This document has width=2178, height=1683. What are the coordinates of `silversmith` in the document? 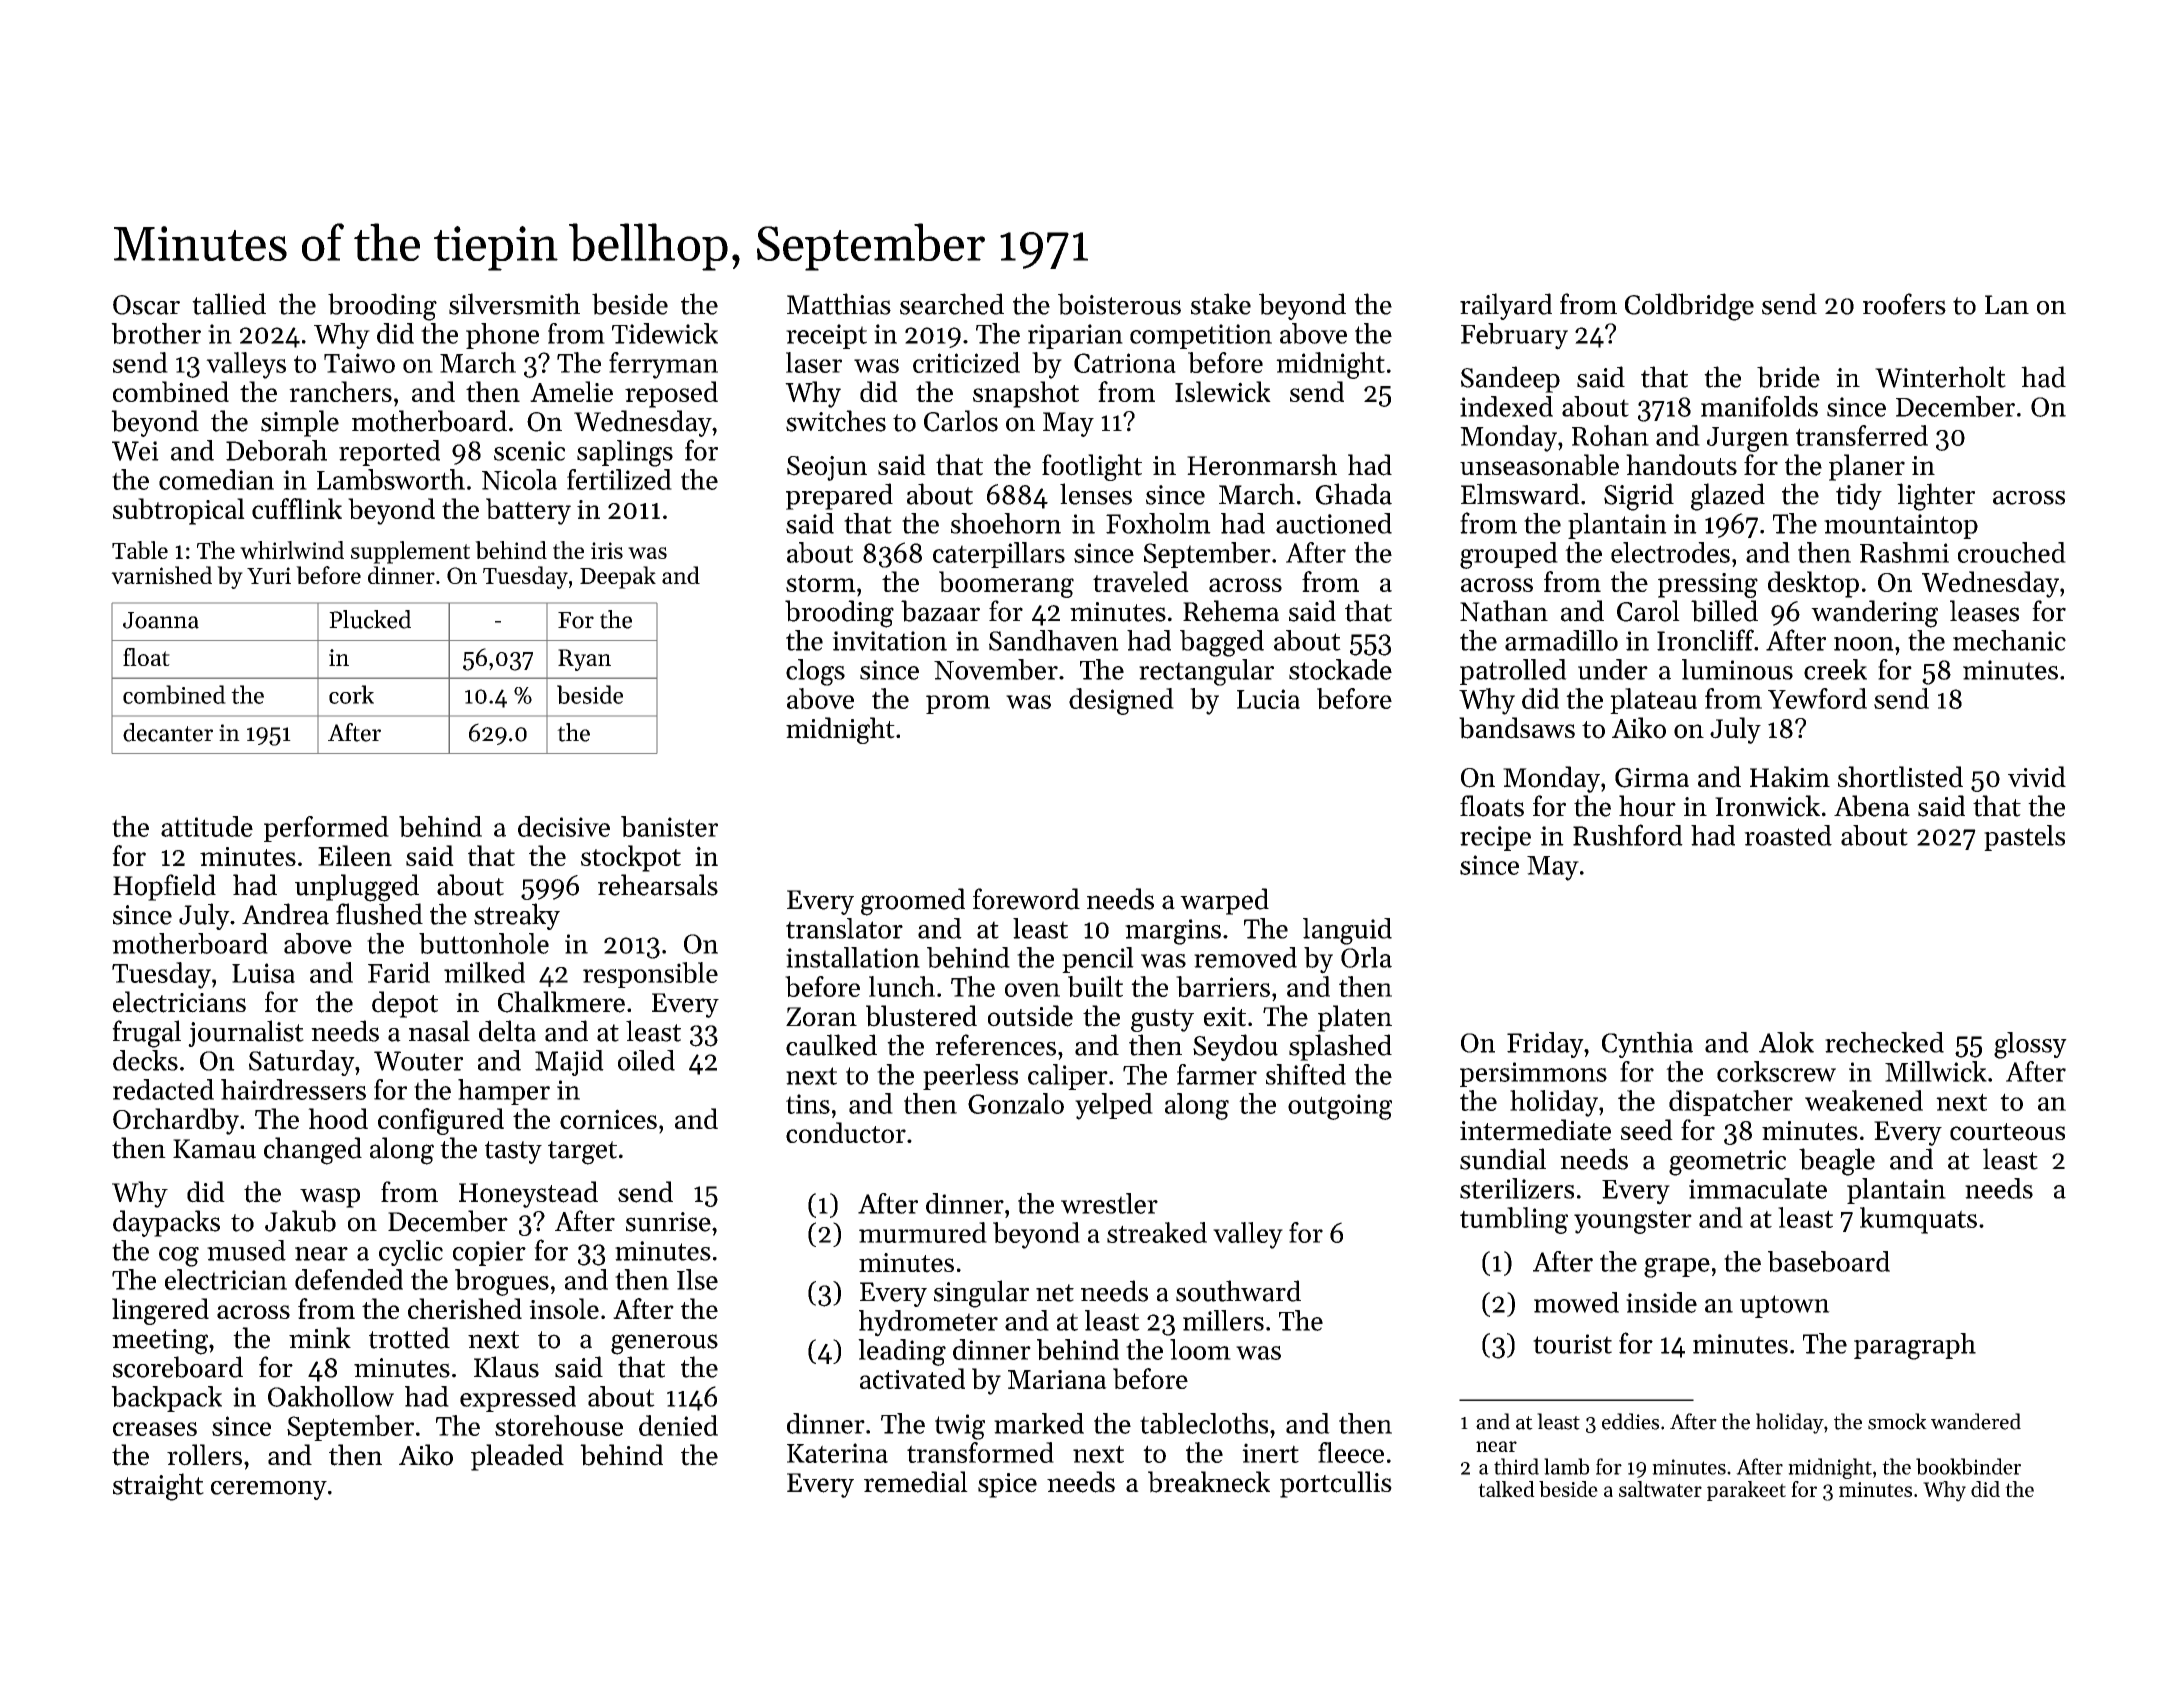 It's located at (514, 304).
